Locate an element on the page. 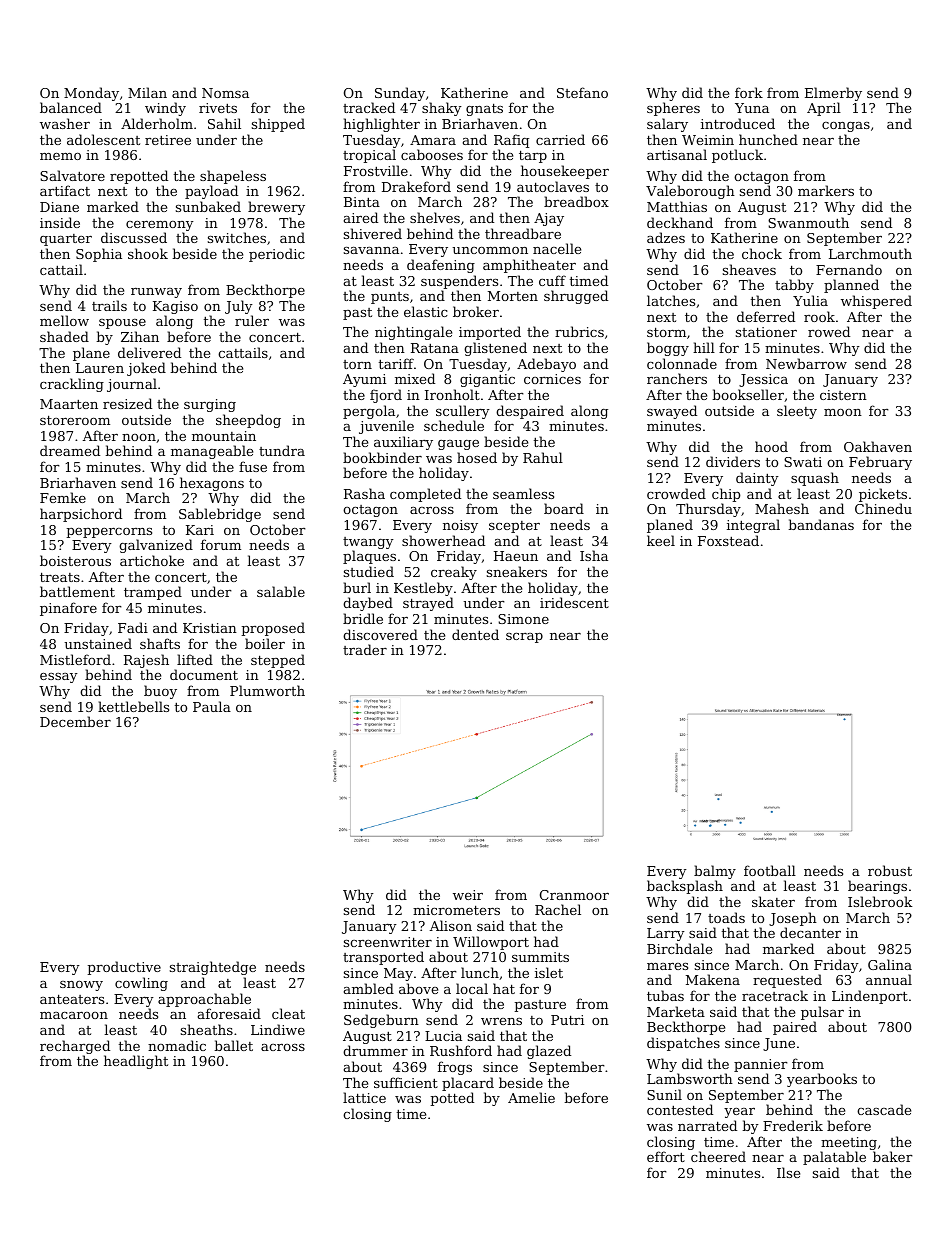 Image resolution: width=952 pixels, height=1233 pixels. whispered is located at coordinates (876, 302).
